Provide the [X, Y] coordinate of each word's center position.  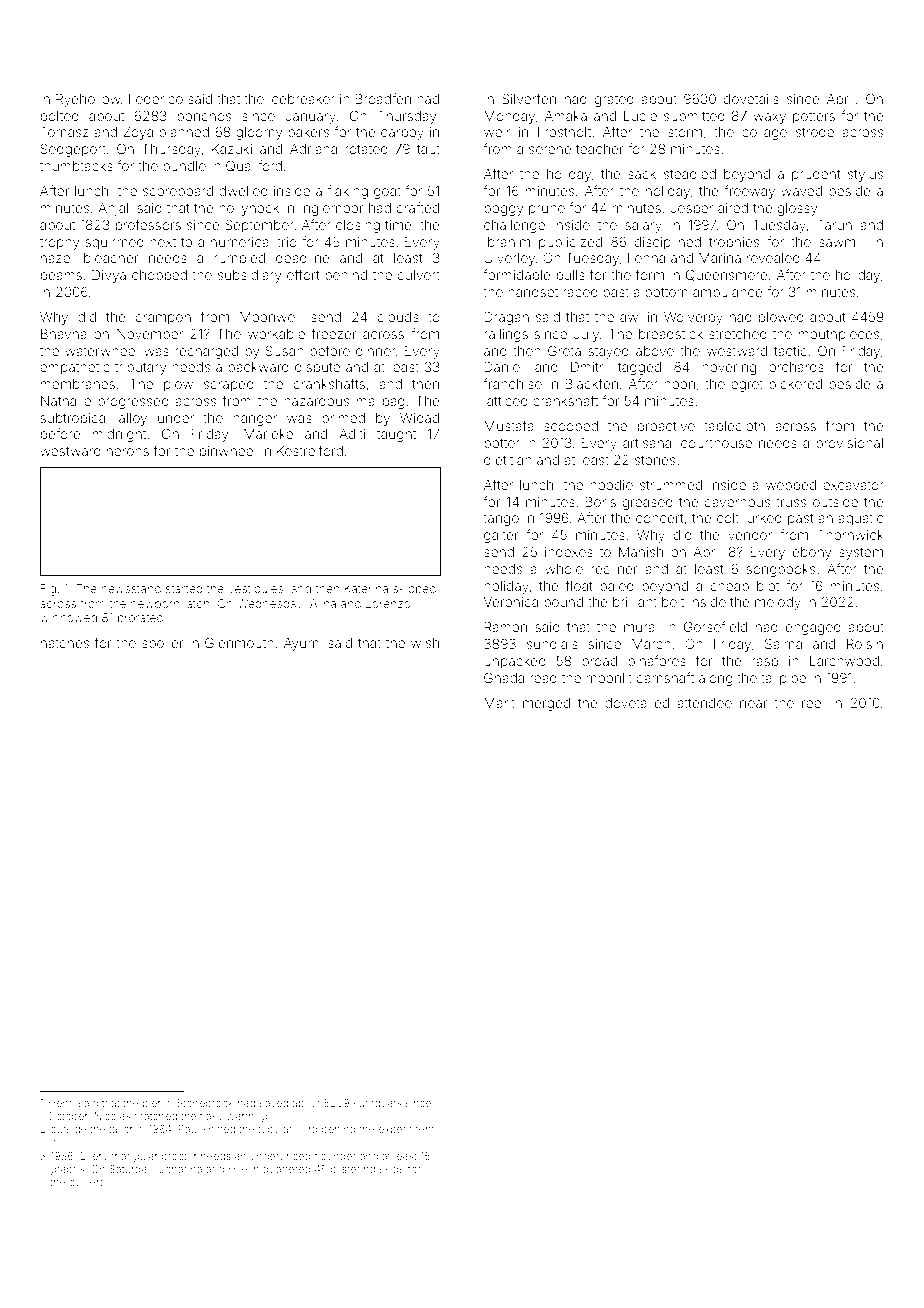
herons [128, 451]
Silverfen [529, 98]
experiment [406, 1130]
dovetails [751, 99]
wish [425, 643]
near [754, 704]
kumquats [377, 1104]
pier [152, 1104]
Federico [156, 99]
